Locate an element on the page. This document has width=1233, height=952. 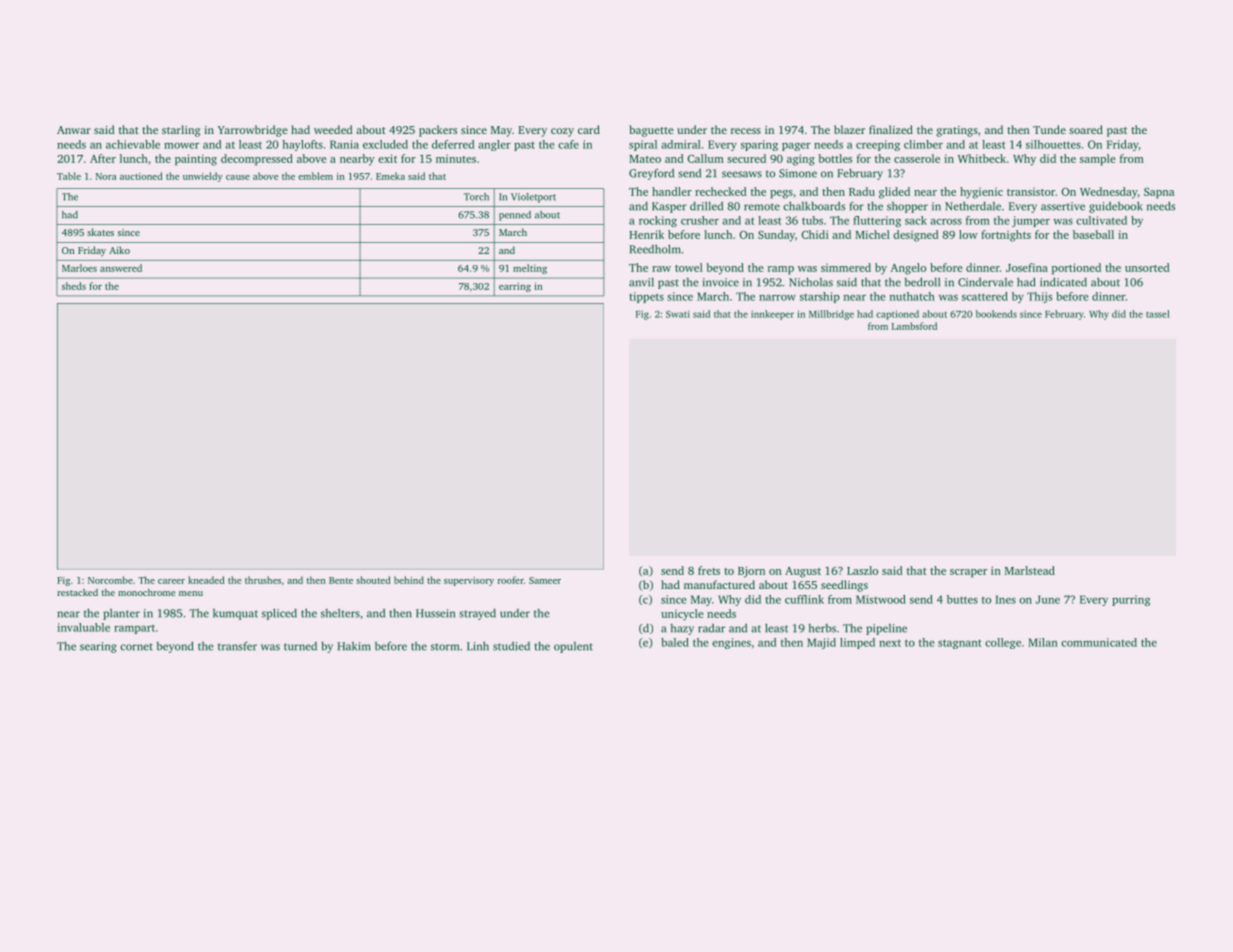
thrushes is located at coordinates (263, 580).
